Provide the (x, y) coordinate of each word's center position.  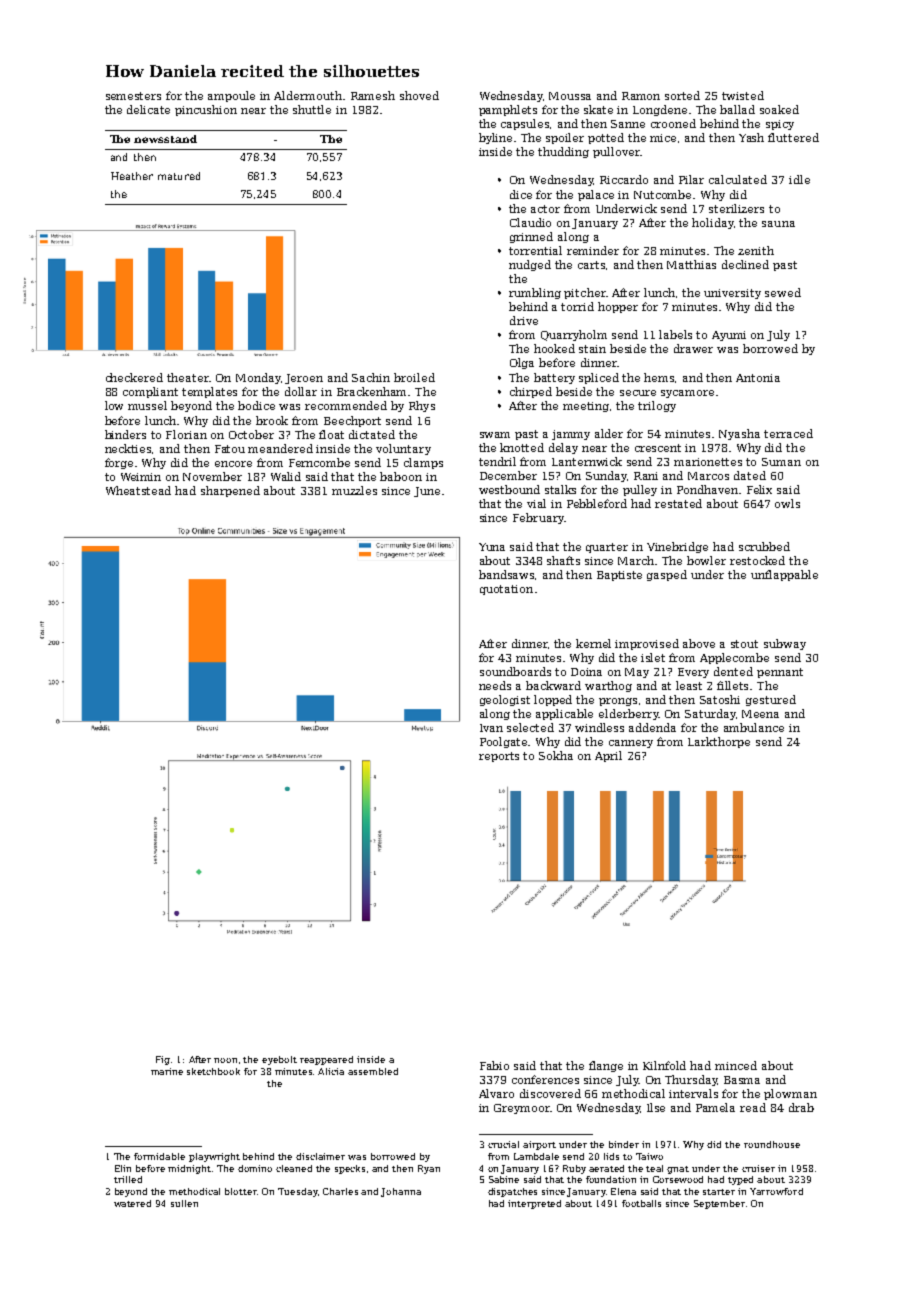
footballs (641, 1203)
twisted (743, 95)
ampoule (231, 96)
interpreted (534, 1204)
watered (132, 1203)
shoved (419, 95)
